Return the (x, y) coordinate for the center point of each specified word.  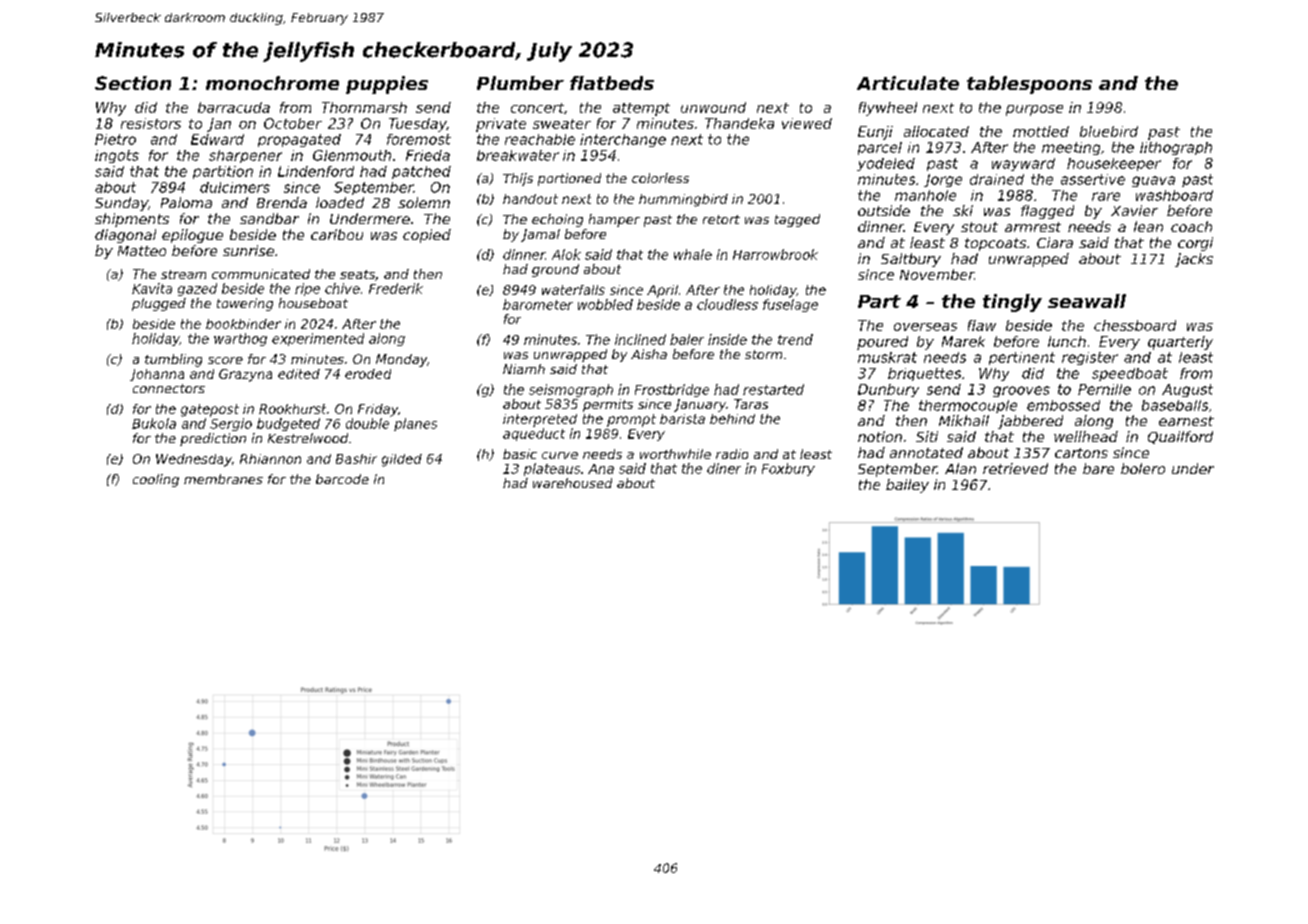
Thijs (518, 179)
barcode (342, 479)
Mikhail (964, 420)
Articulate (908, 83)
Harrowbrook (775, 254)
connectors (169, 388)
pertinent (1022, 358)
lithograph (1176, 148)
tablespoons (1029, 85)
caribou (337, 234)
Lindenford (316, 171)
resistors (151, 123)
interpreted (540, 420)
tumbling (173, 360)
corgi (1195, 244)
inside (727, 339)
